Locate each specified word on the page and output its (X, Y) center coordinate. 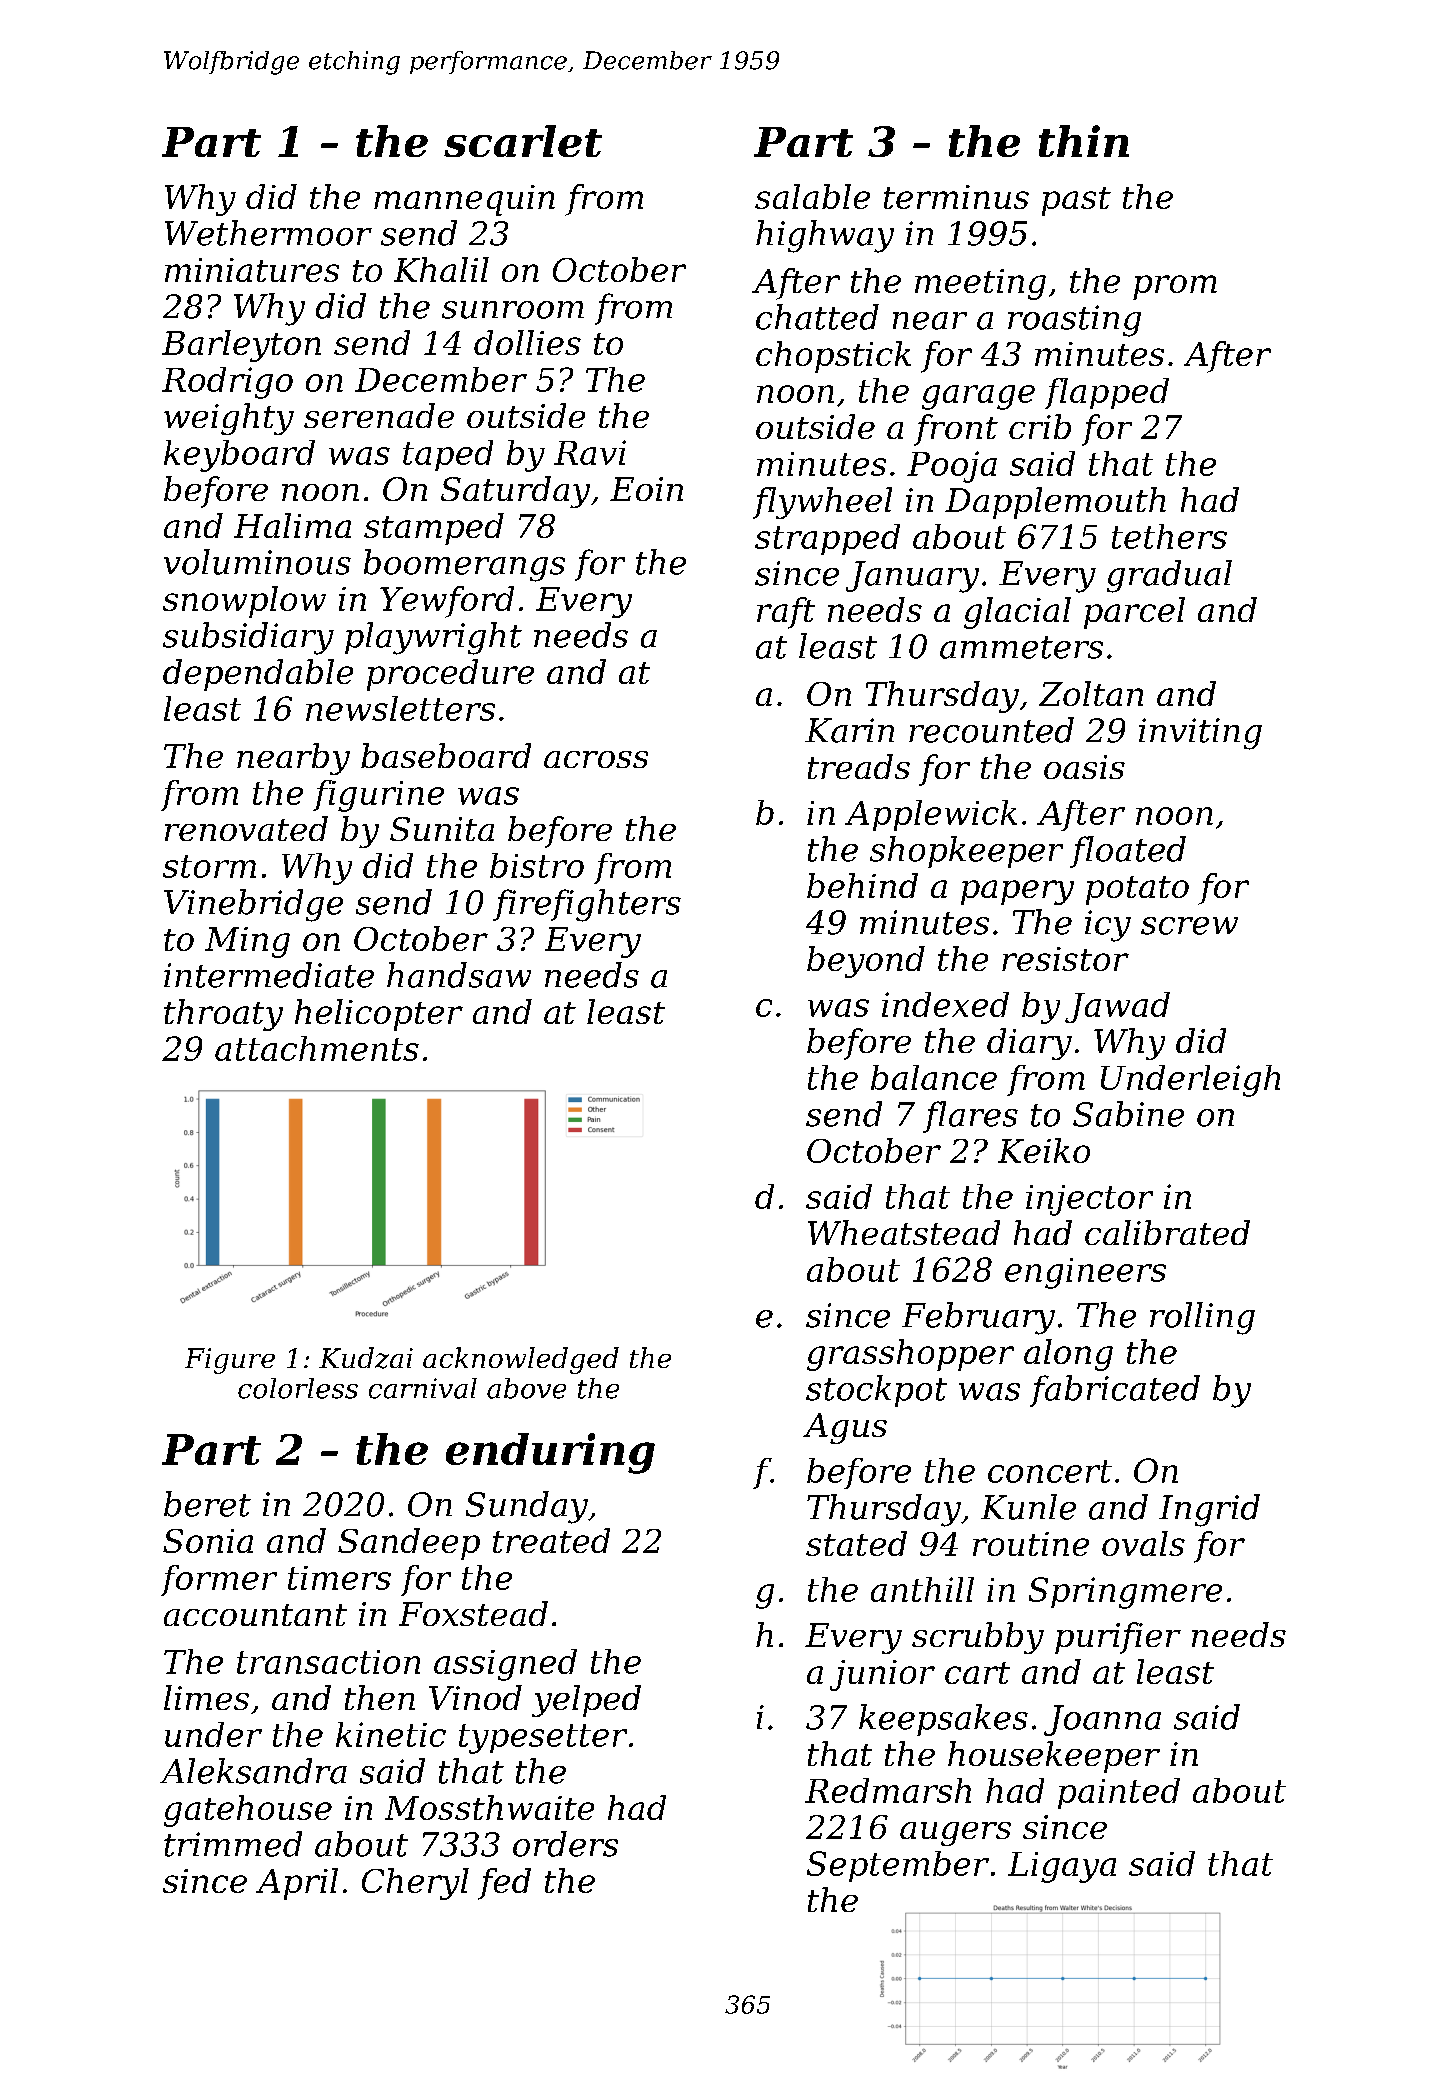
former (219, 1580)
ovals (1143, 1543)
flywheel (822, 503)
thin (1084, 141)
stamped (434, 529)
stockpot (876, 1391)
